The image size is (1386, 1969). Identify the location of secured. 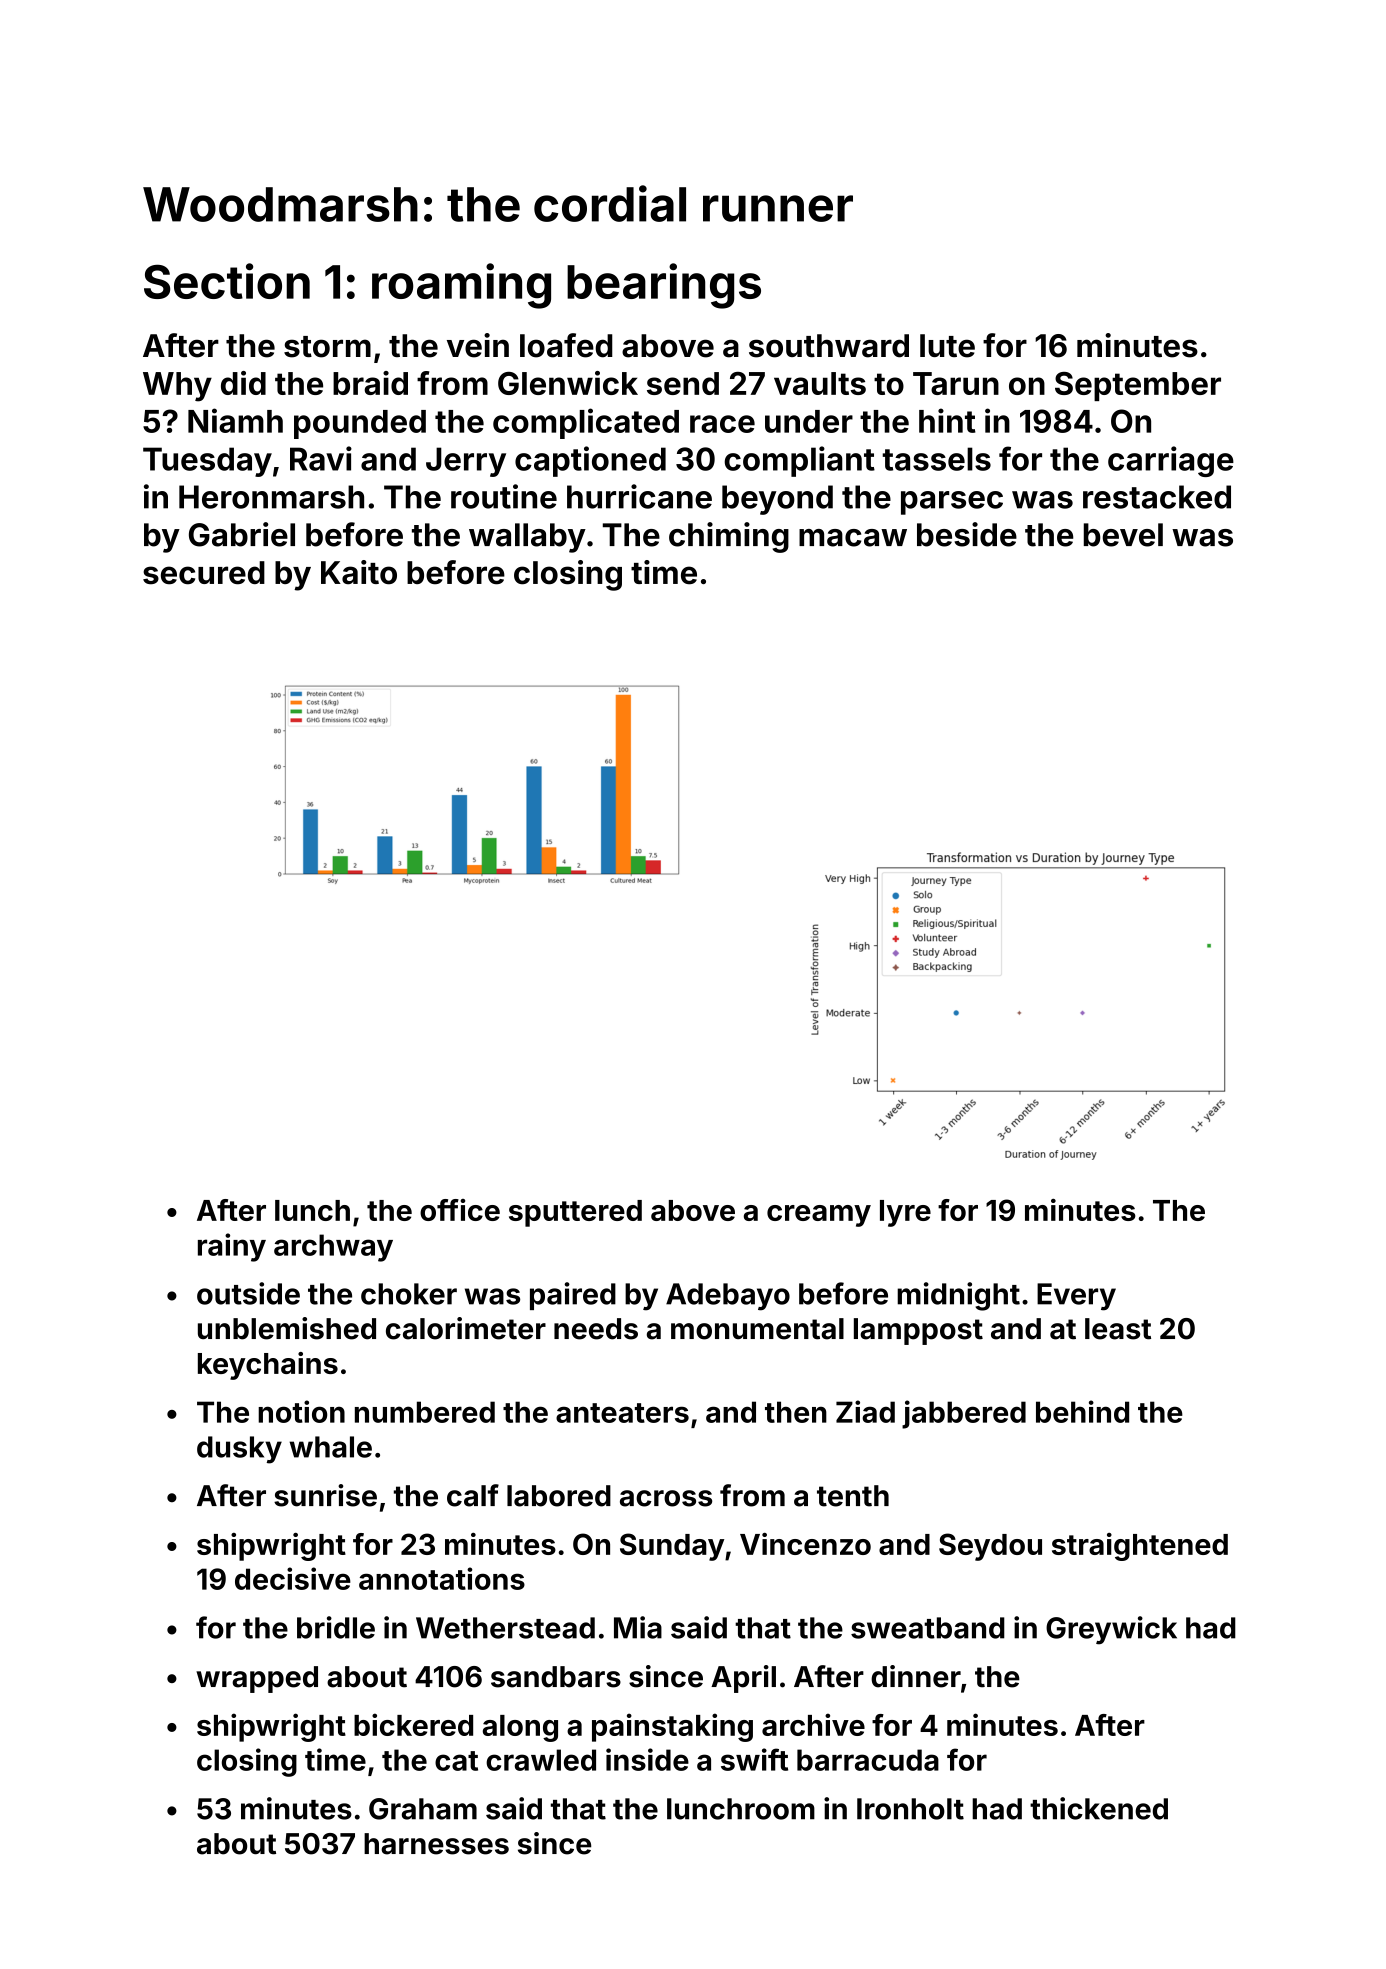
(204, 573).
